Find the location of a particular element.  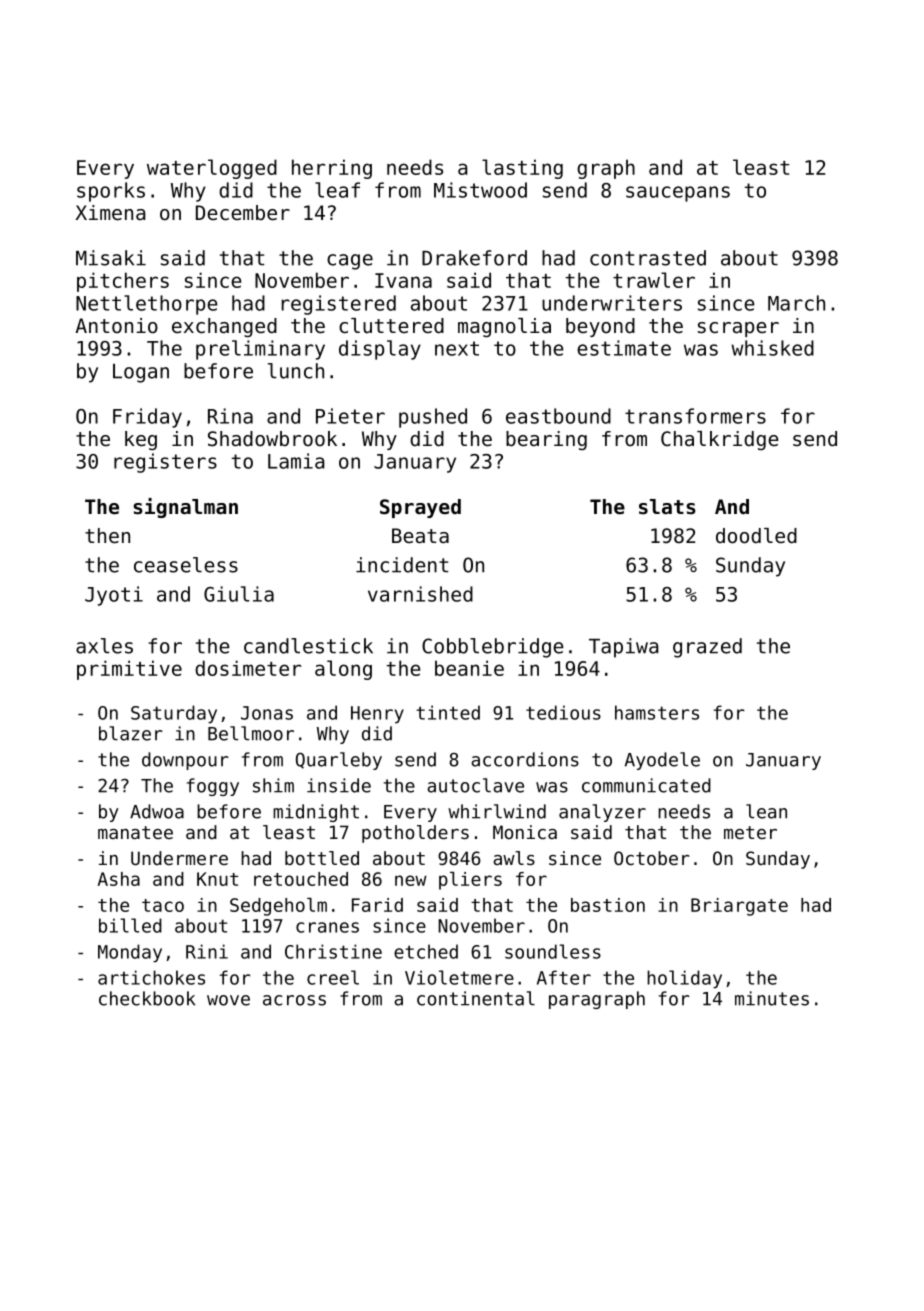

saucepans is located at coordinates (678, 194).
